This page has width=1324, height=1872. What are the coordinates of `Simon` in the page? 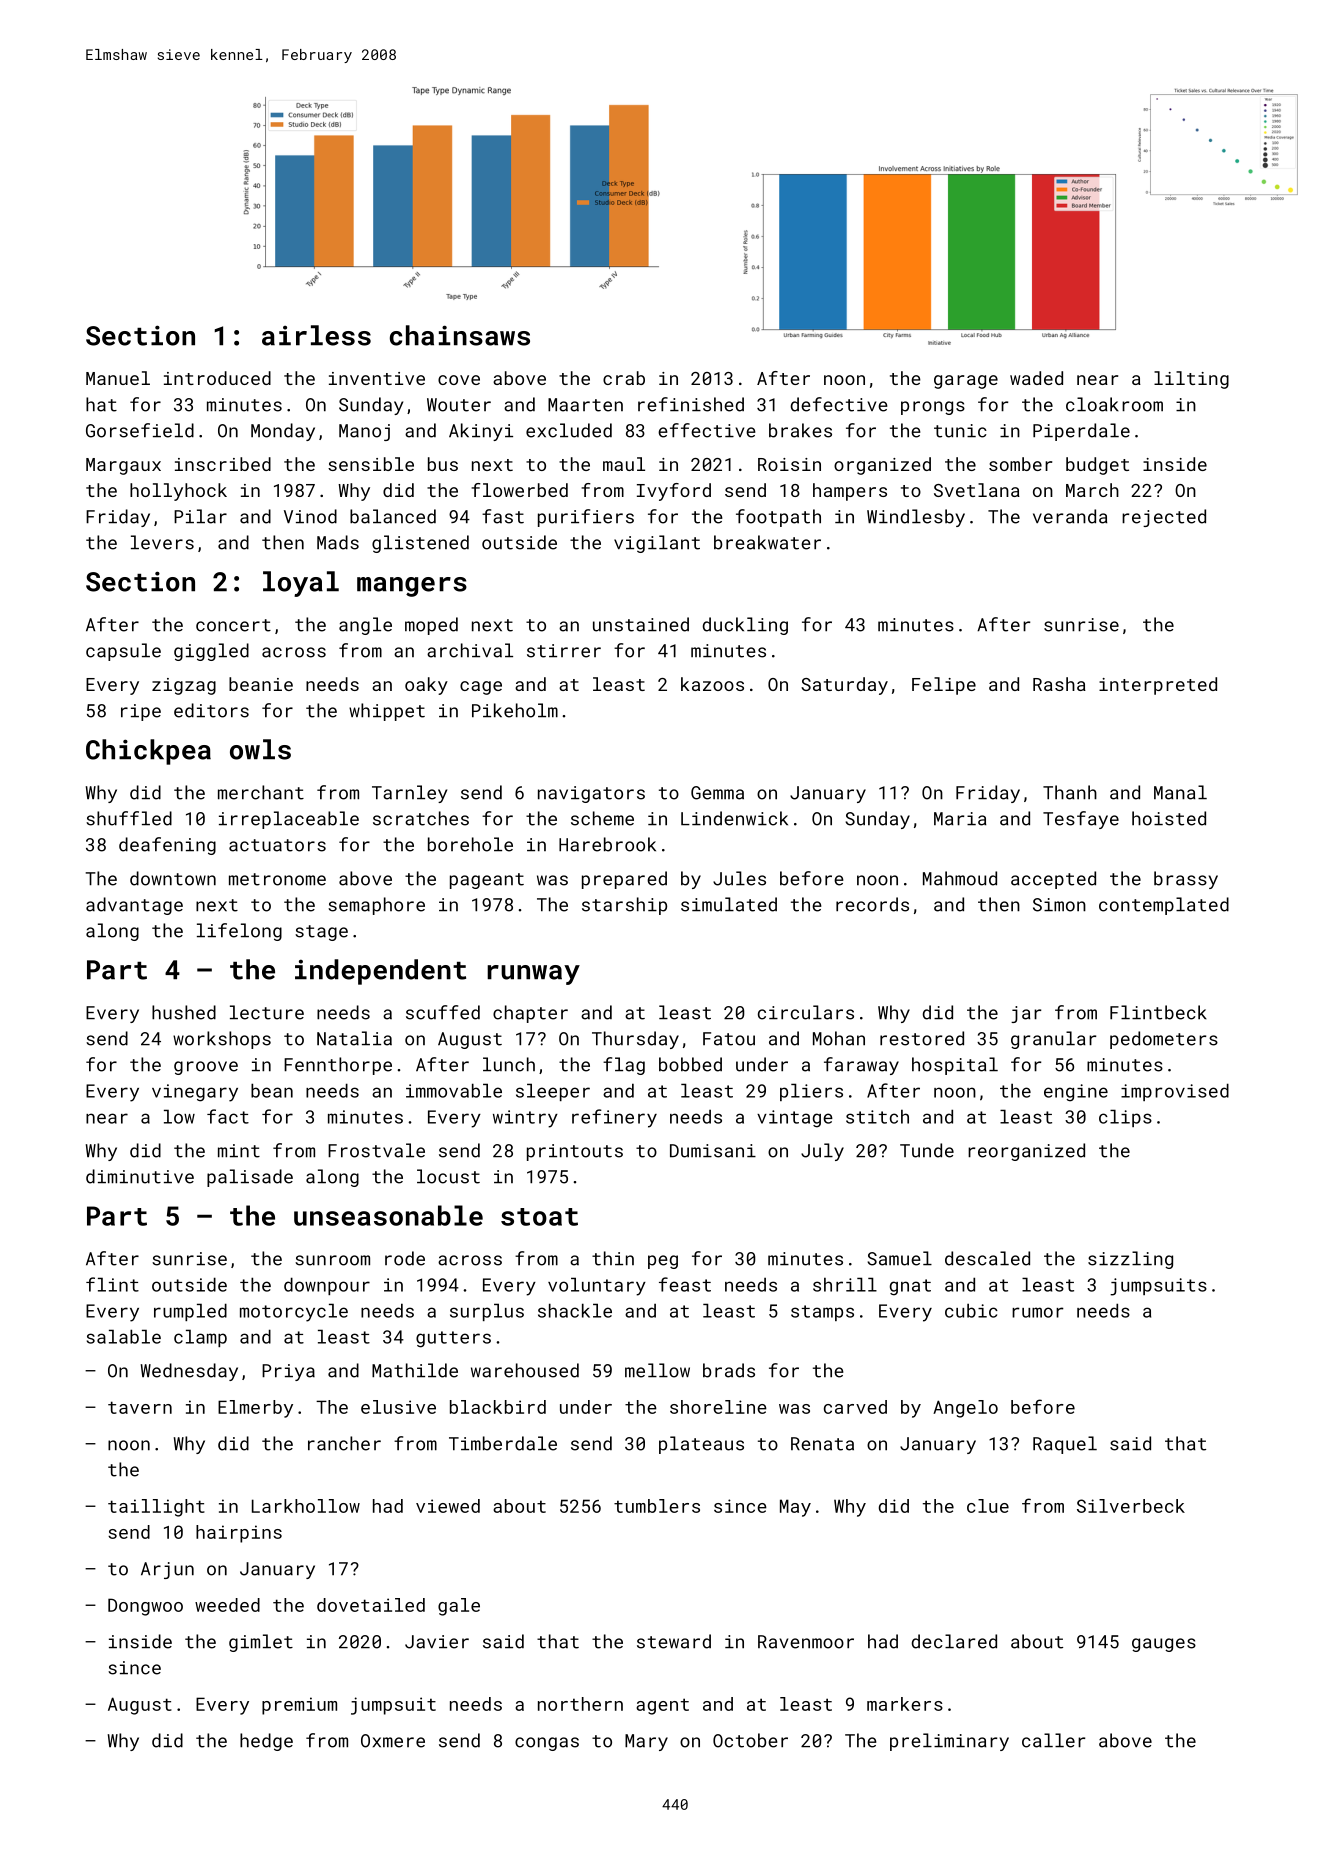 It's located at (1059, 905).
